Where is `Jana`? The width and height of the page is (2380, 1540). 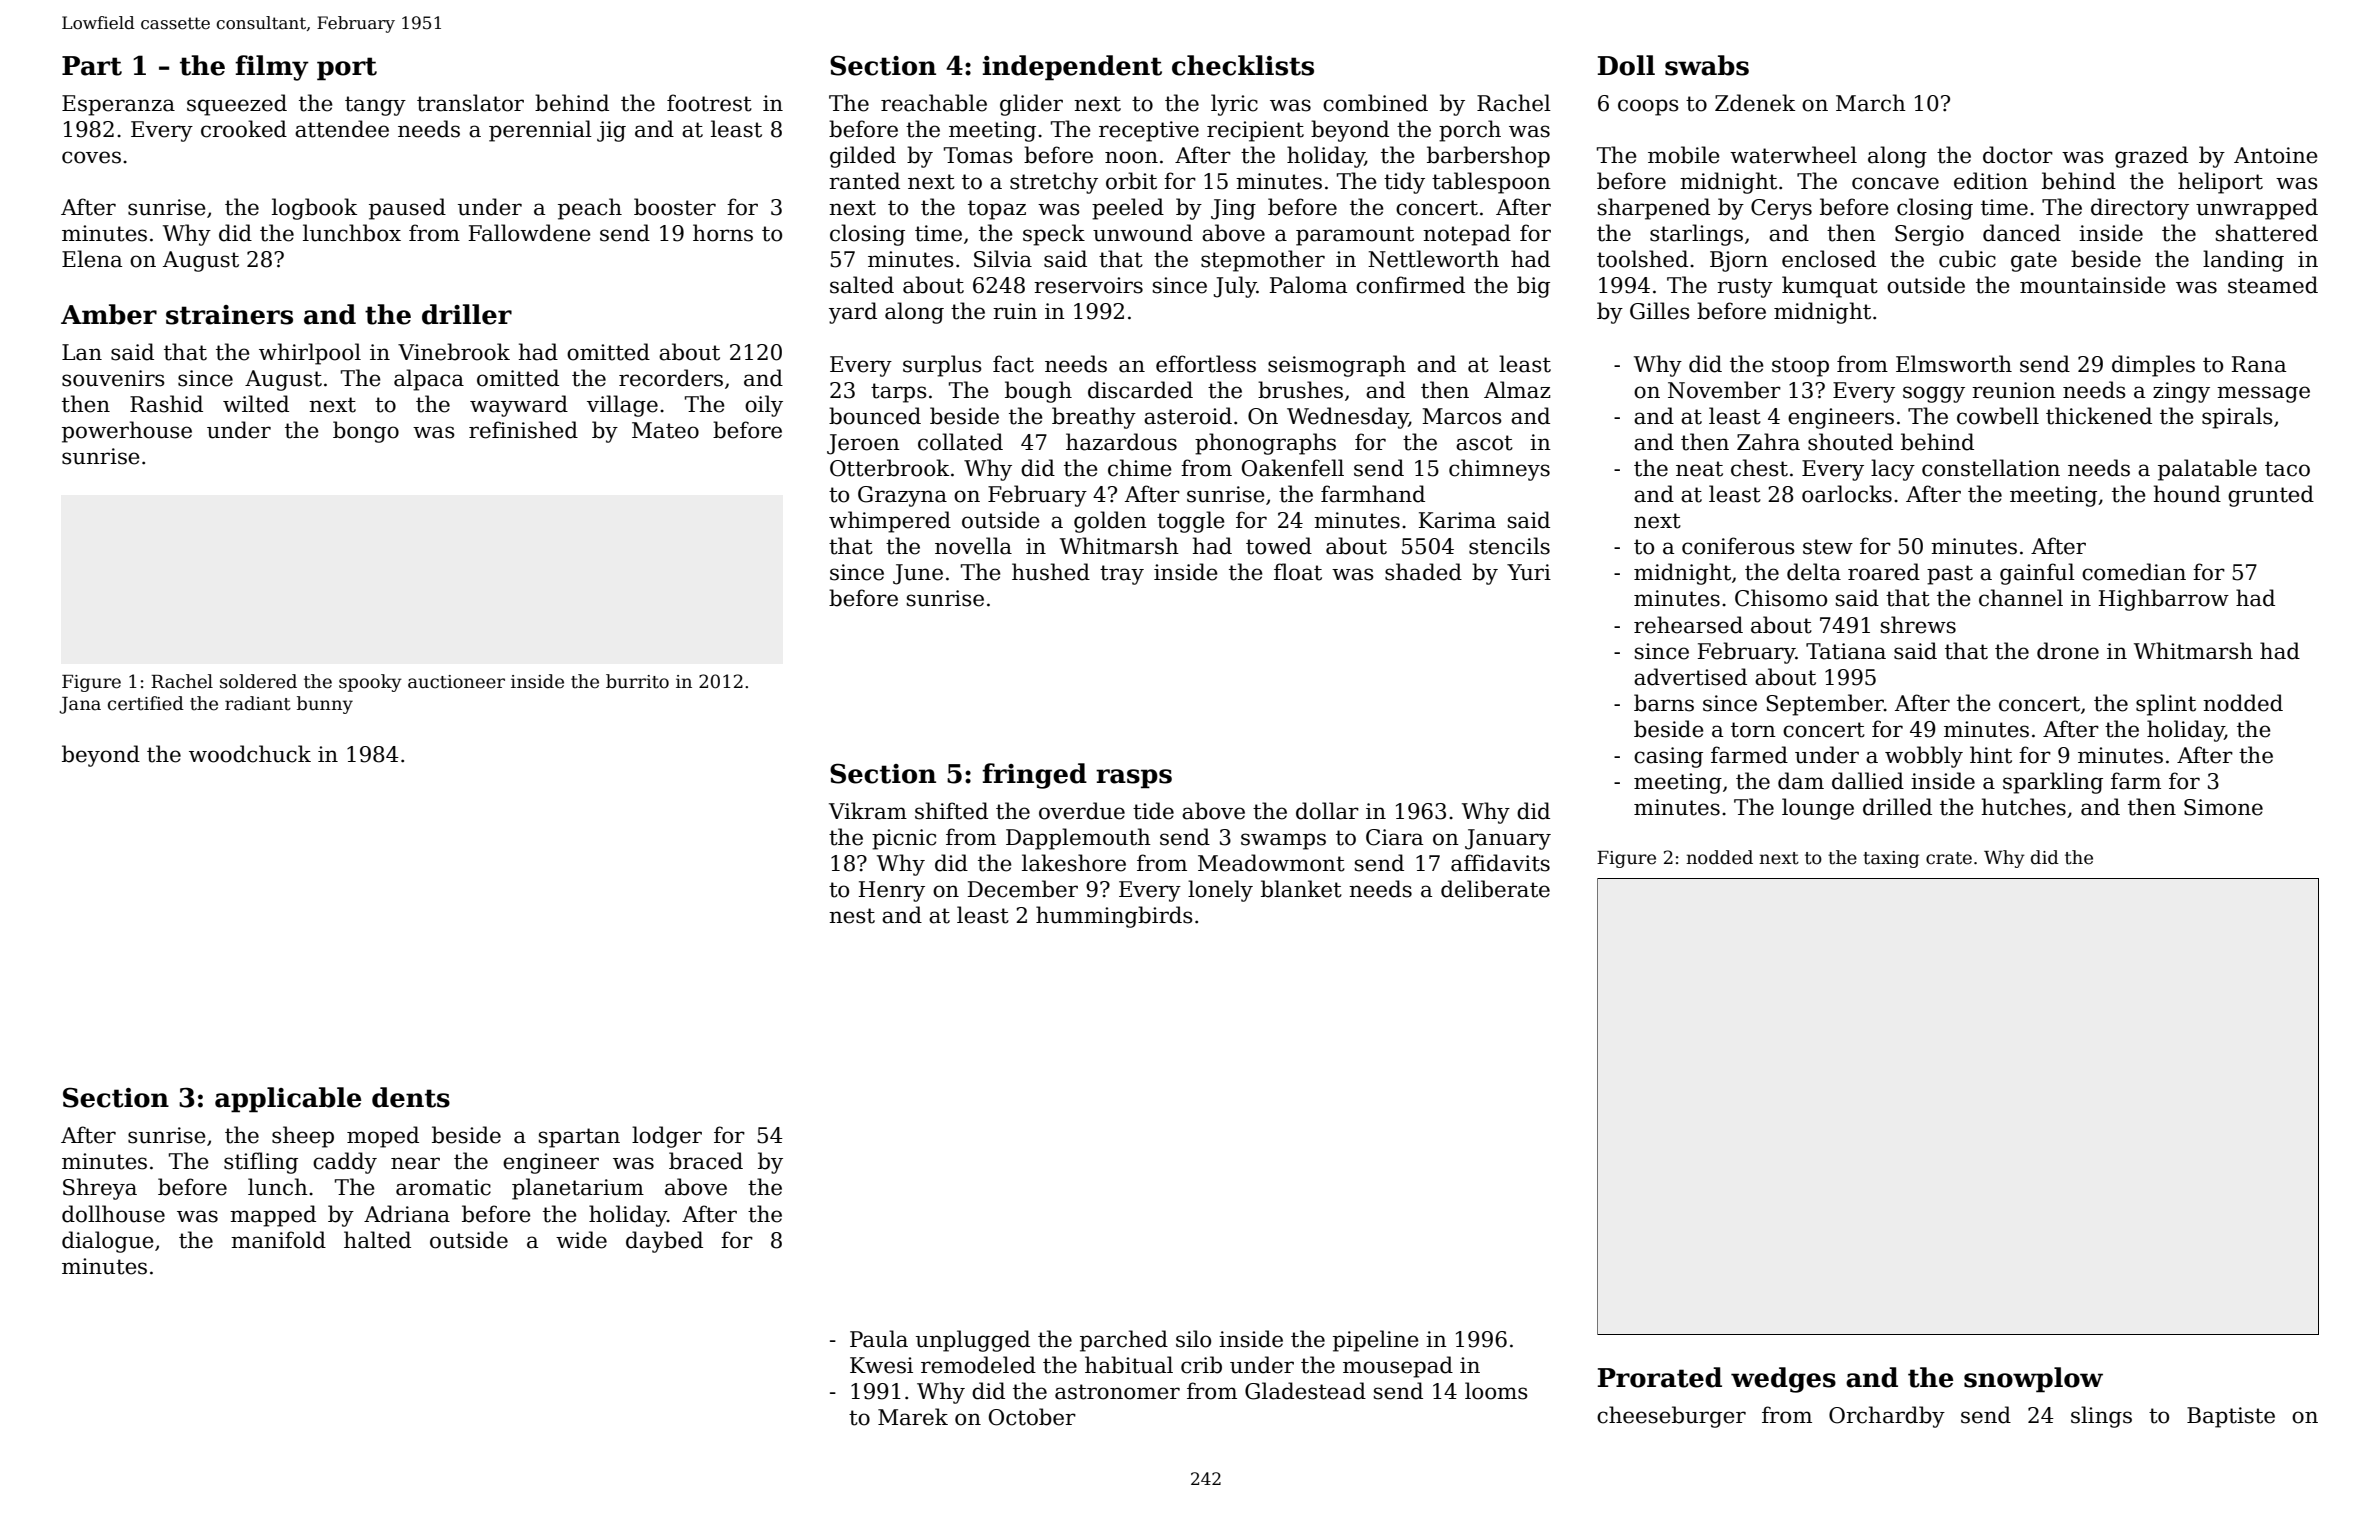
Jana is located at coordinates (80, 705).
